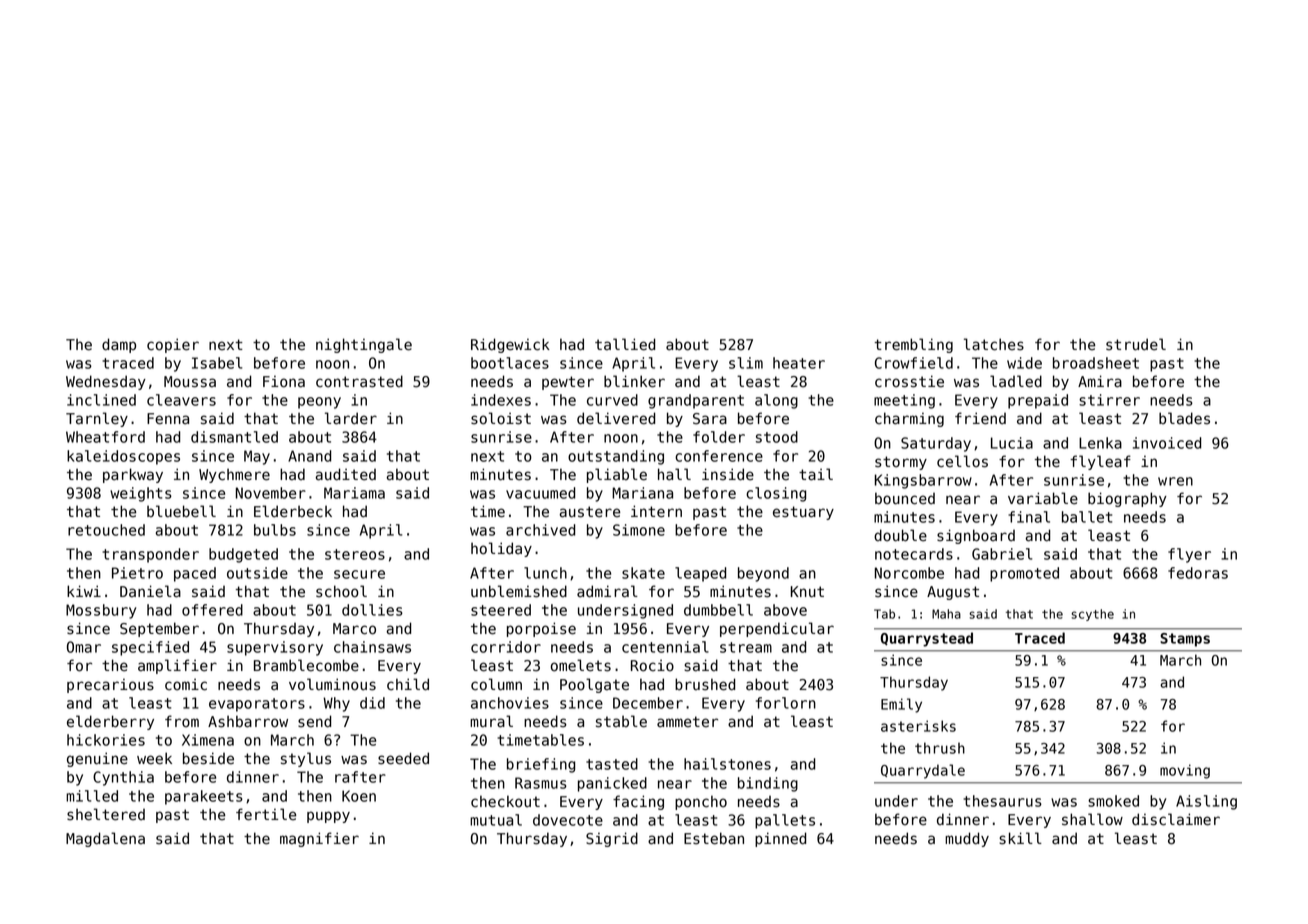 This screenshot has height=924, width=1308. Describe the element at coordinates (687, 722) in the screenshot. I see `ammeter` at that location.
